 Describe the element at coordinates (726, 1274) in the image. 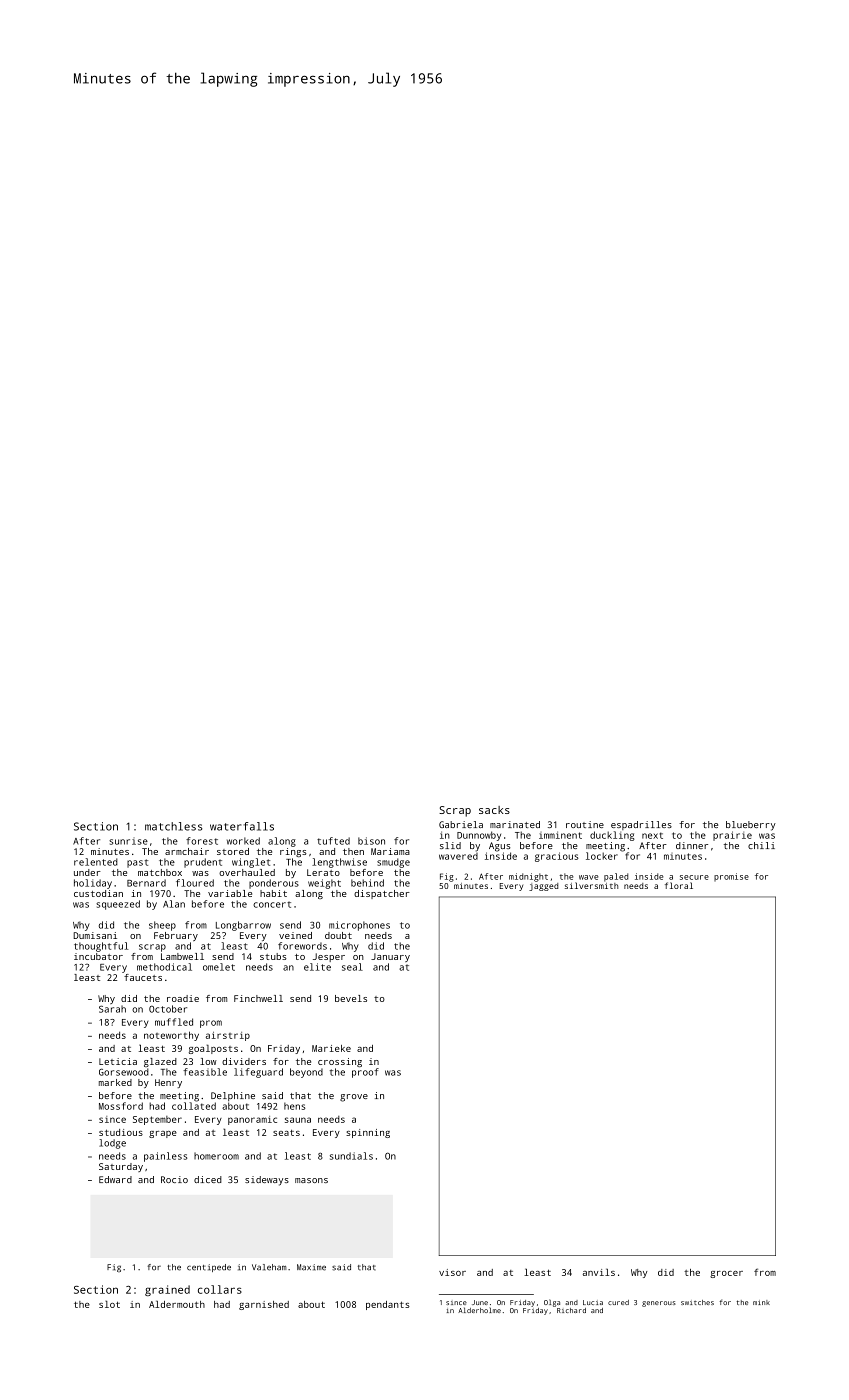

I see `grocer` at that location.
